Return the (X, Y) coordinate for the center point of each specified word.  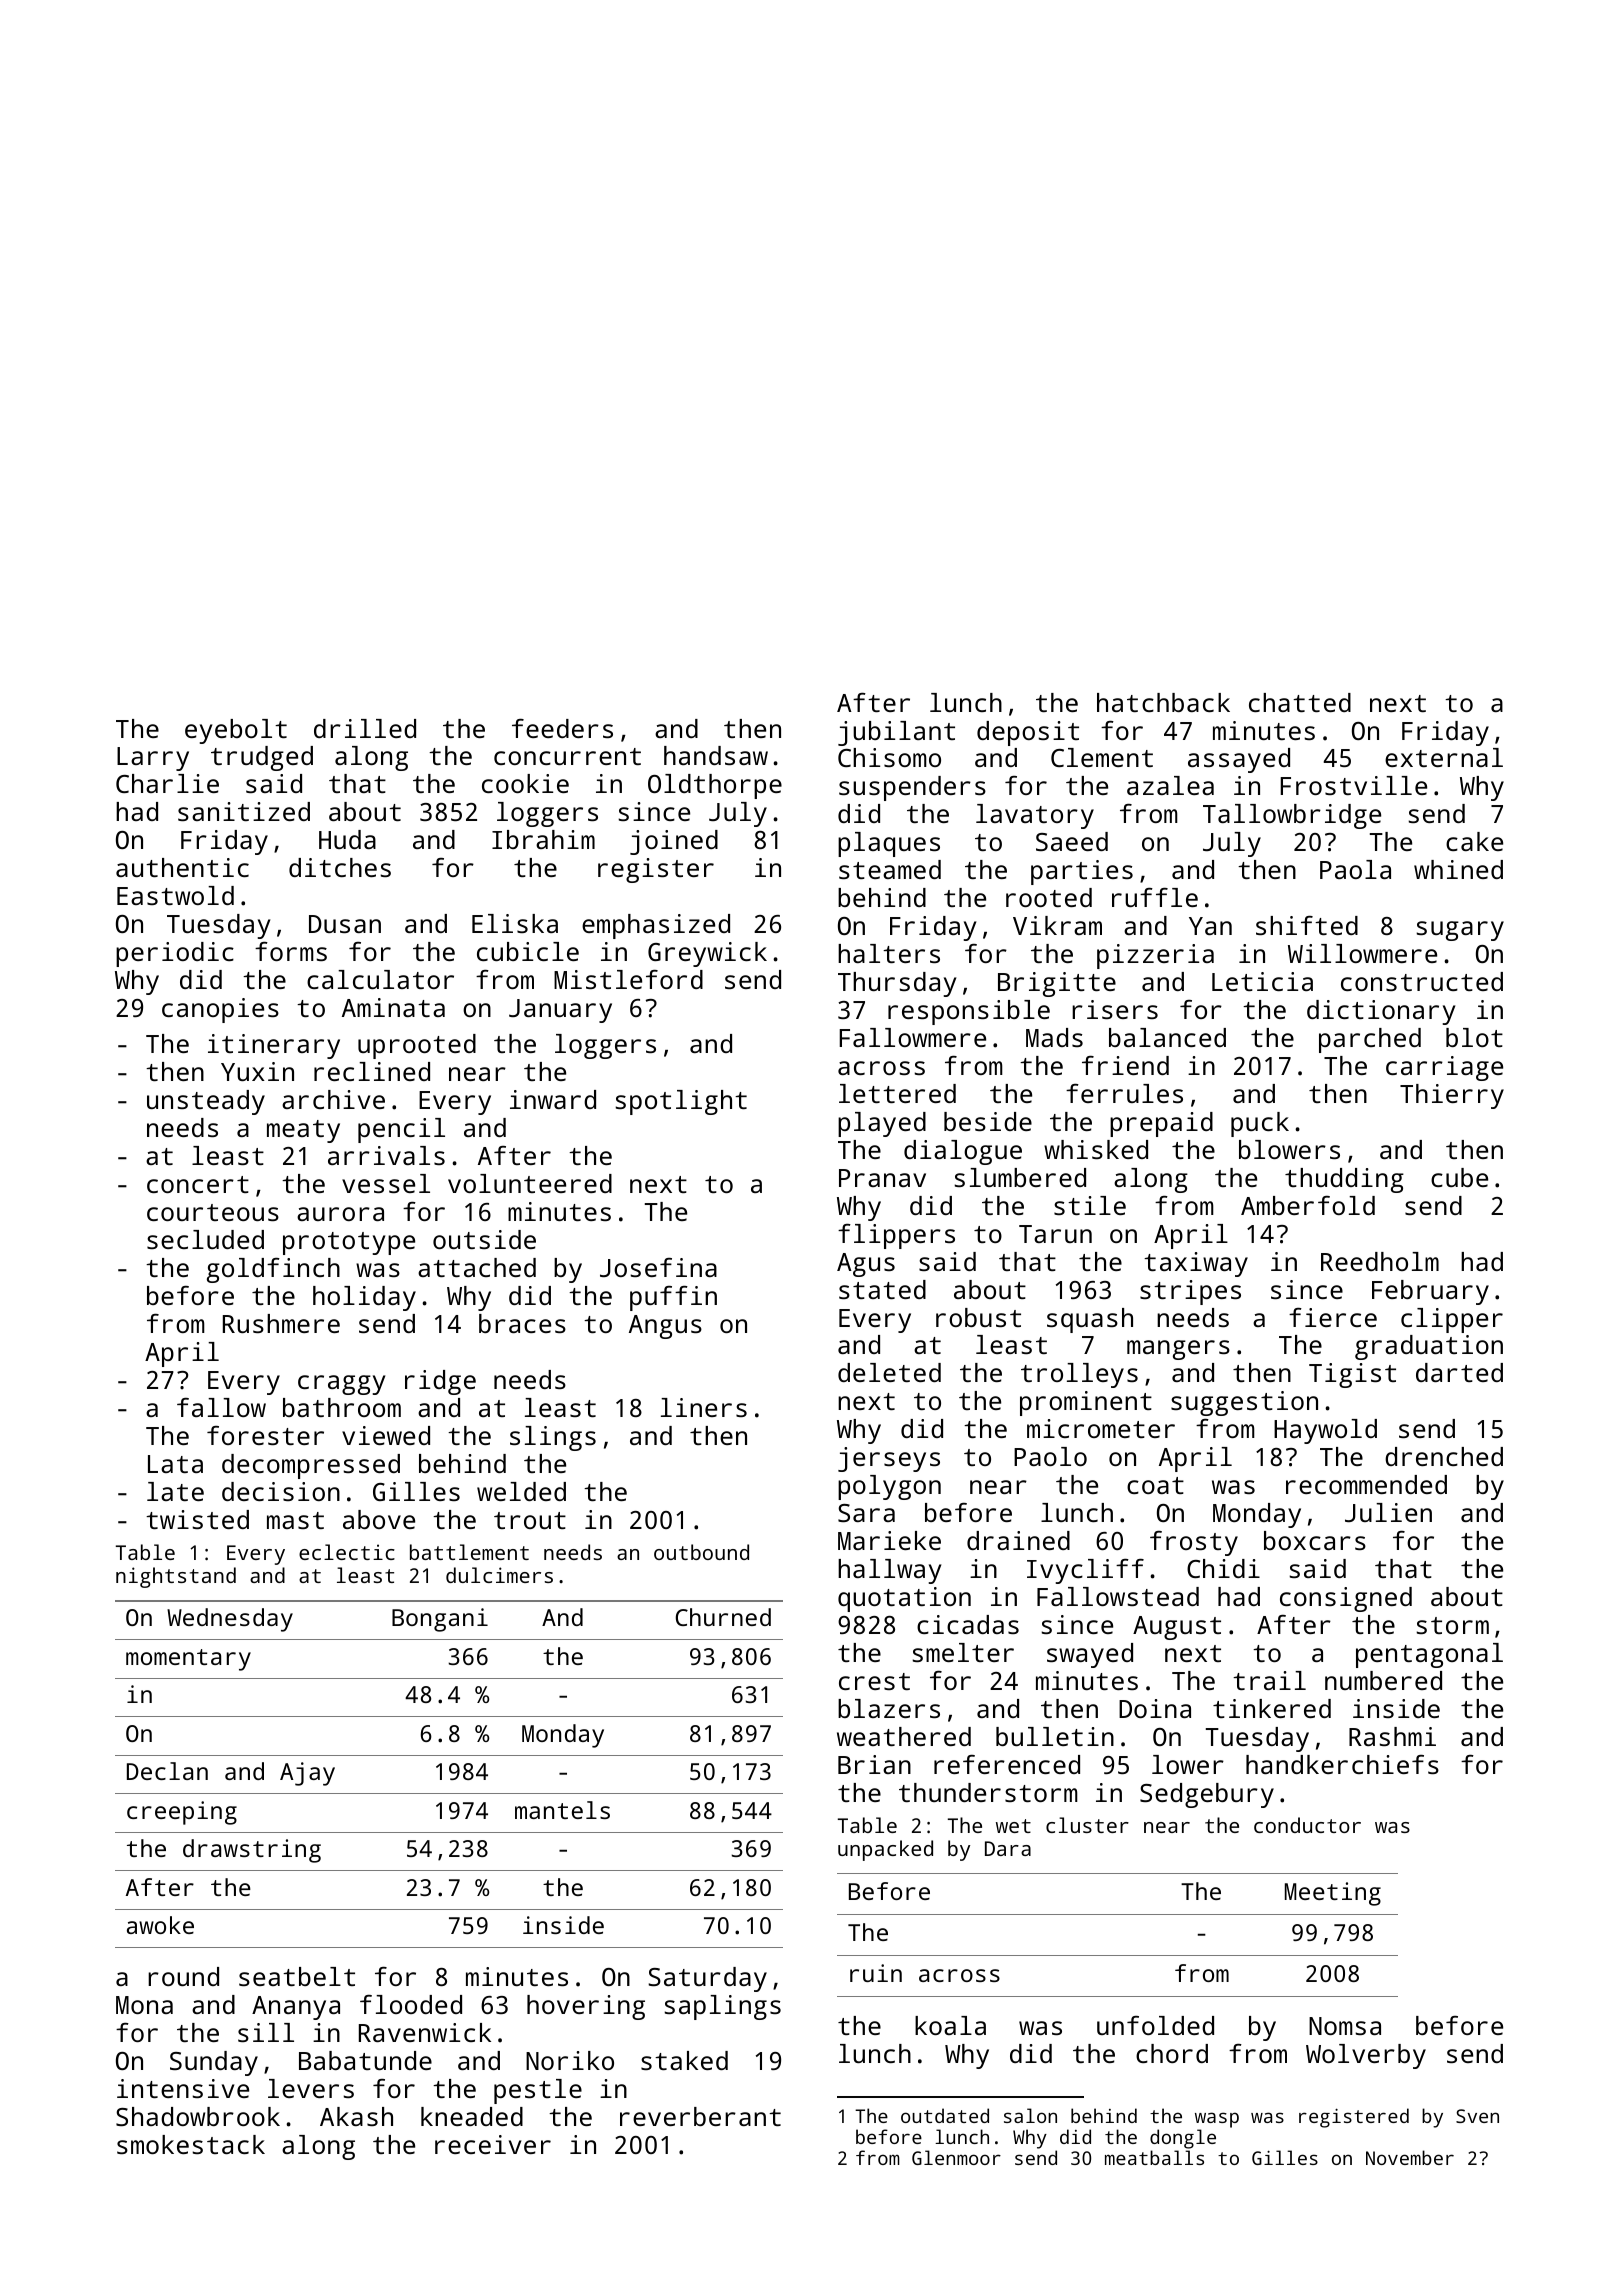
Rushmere (281, 1323)
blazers (889, 1708)
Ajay (307, 1774)
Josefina (658, 1267)
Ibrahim (543, 839)
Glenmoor (956, 2157)
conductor (1307, 1825)
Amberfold (1308, 1205)
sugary (1460, 931)
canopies (220, 1010)
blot (1474, 1037)
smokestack (191, 2144)
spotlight (681, 1102)
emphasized (656, 926)
